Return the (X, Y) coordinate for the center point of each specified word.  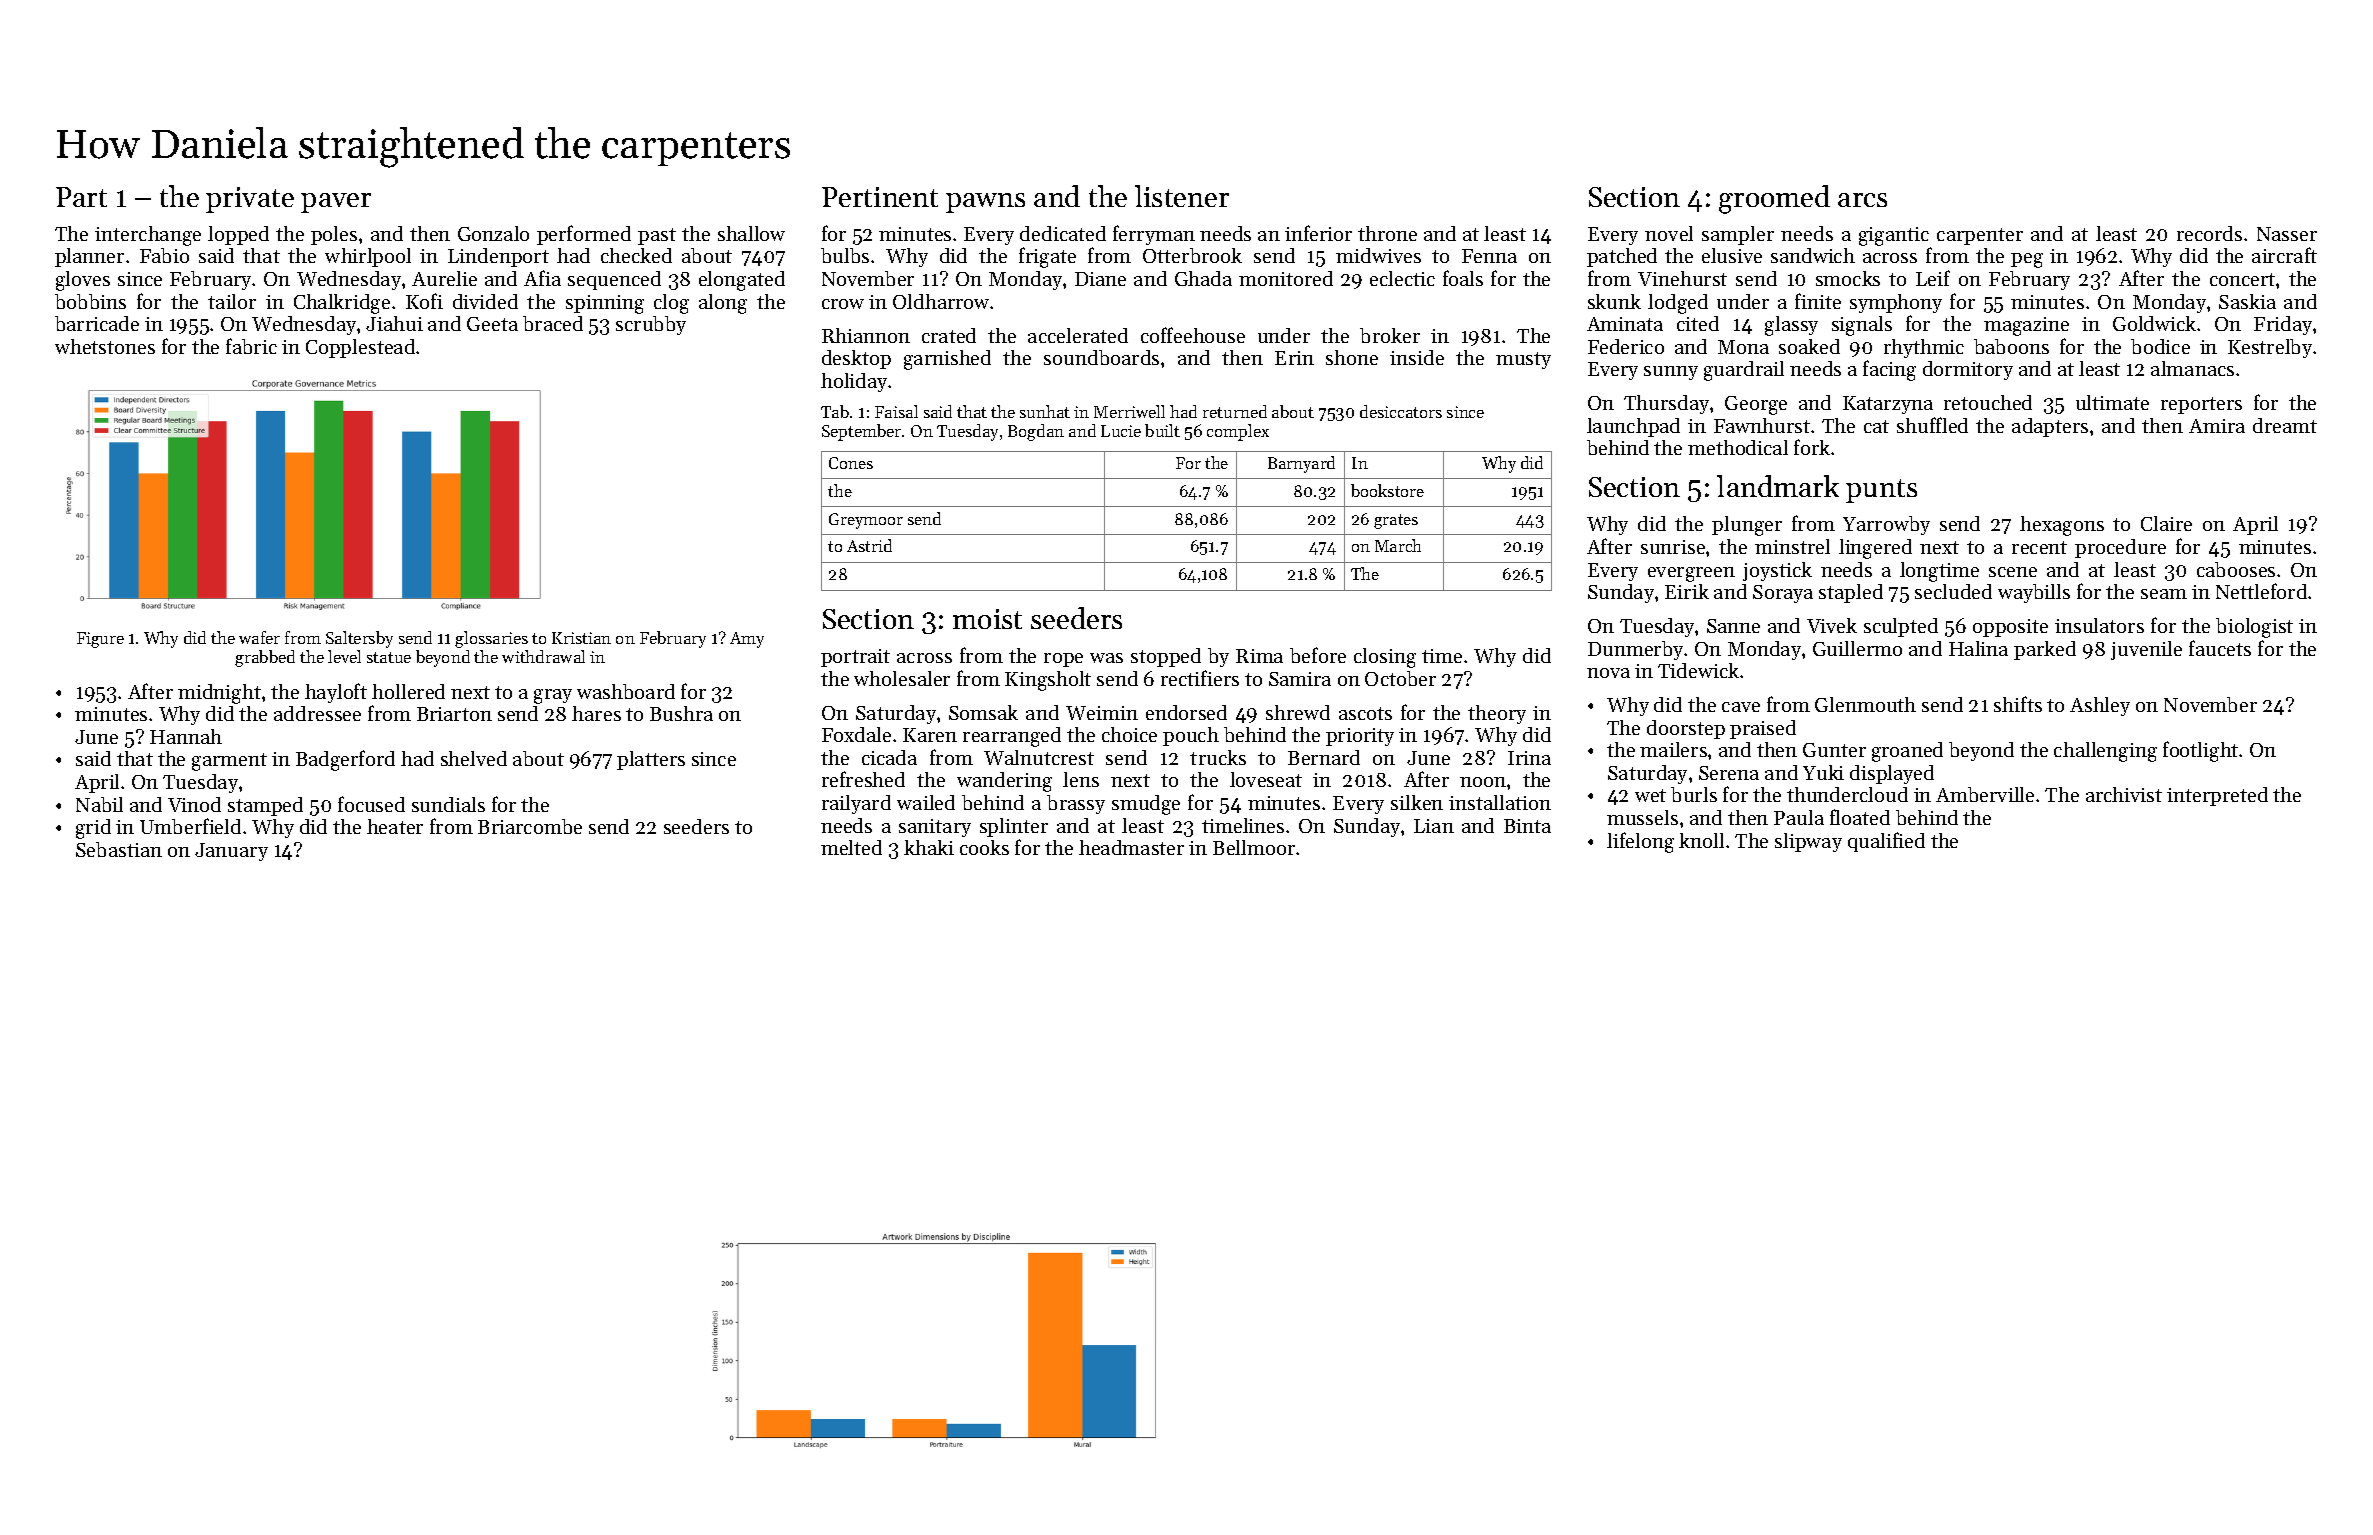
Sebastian (119, 849)
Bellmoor (1254, 847)
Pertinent (880, 197)
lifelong (1640, 842)
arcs (1862, 200)
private (250, 200)
